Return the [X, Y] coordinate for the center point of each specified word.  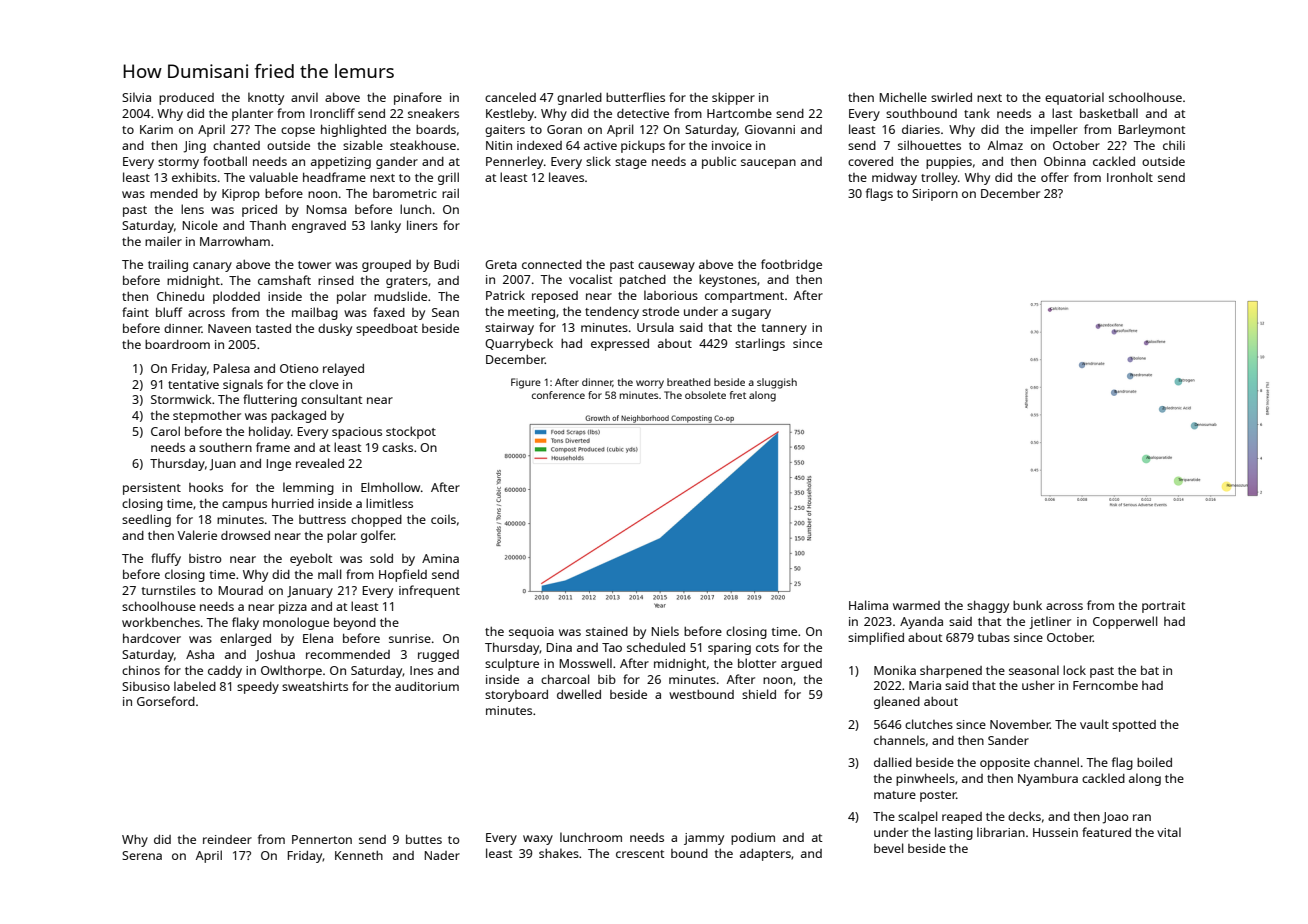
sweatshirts [315, 686]
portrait [1164, 607]
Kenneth [359, 855]
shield [759, 694]
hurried [293, 503]
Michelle [903, 97]
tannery [784, 329]
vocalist [591, 279]
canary [212, 267]
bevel [889, 848]
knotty [266, 98]
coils [443, 519]
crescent [640, 854]
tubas [994, 637]
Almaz [1005, 145]
